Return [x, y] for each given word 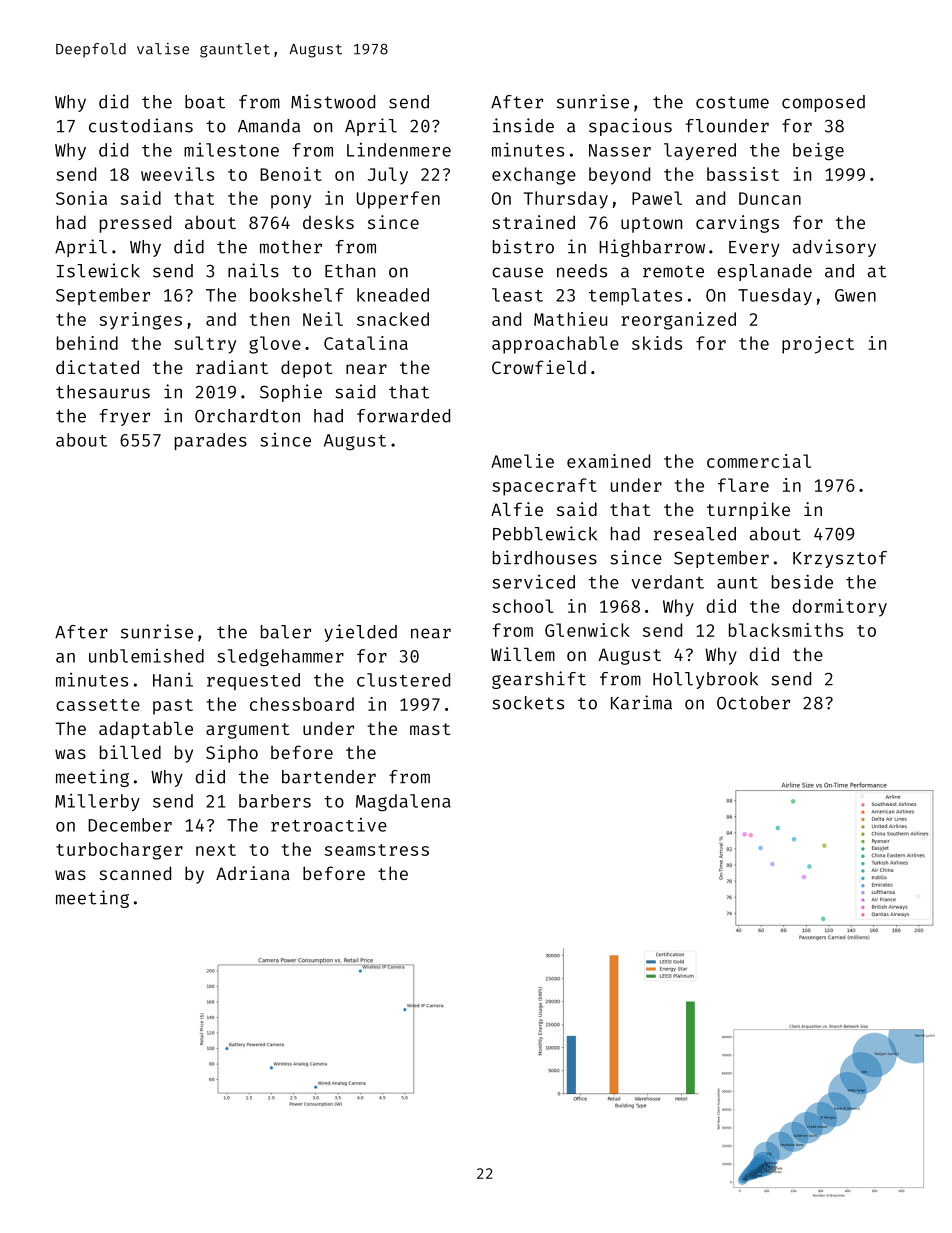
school [522, 606]
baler [286, 632]
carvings [737, 224]
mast [430, 729]
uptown [651, 225]
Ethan [350, 271]
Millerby [97, 802]
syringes [140, 321]
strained [533, 222]
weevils [177, 174]
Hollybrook [705, 680]
